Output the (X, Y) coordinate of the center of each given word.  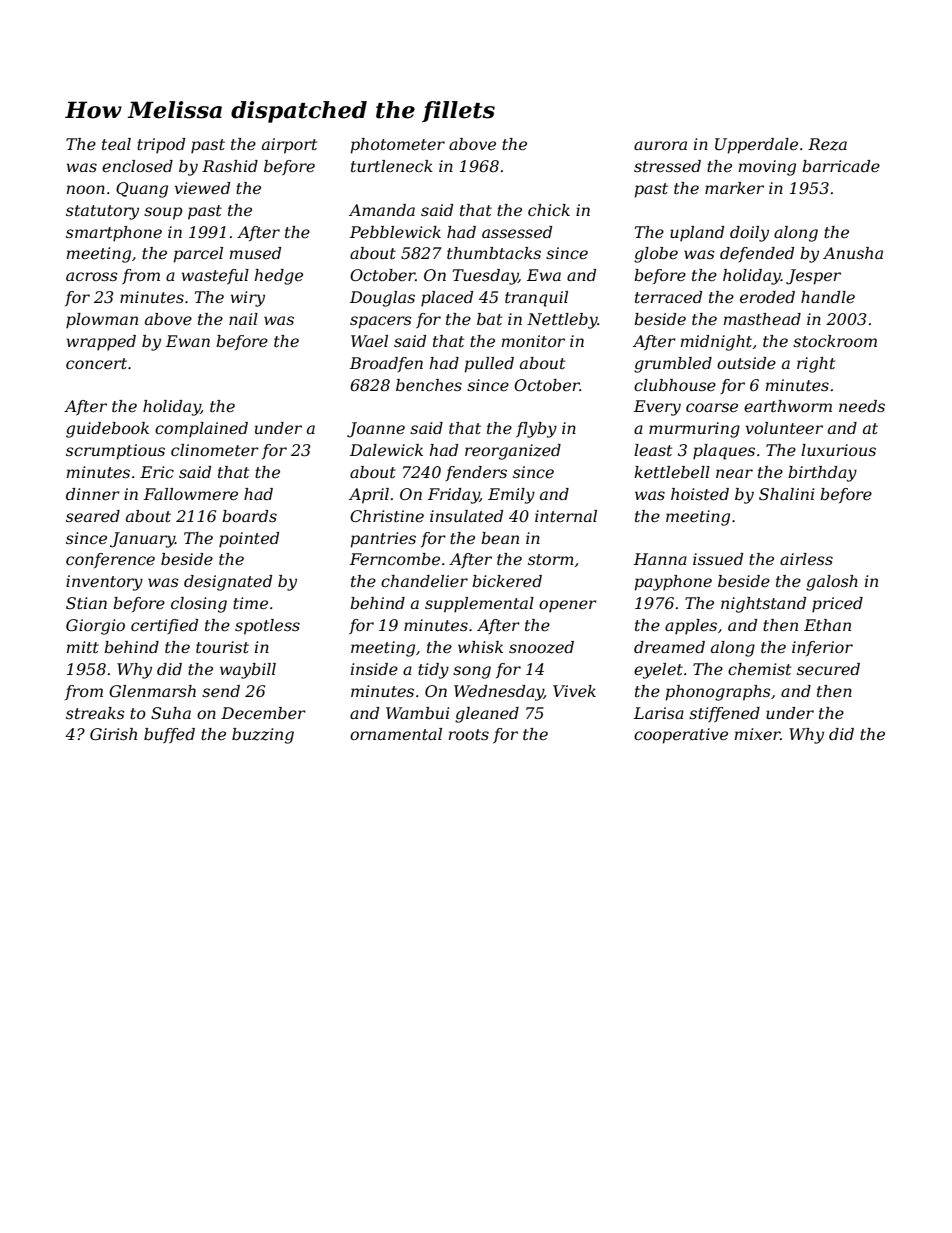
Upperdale (756, 146)
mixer (757, 734)
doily (749, 234)
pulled (489, 365)
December (263, 713)
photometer (397, 146)
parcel (198, 255)
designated (228, 583)
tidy (433, 671)
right (816, 365)
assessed (517, 232)
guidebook (107, 430)
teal (116, 144)
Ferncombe (395, 559)
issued (718, 559)
